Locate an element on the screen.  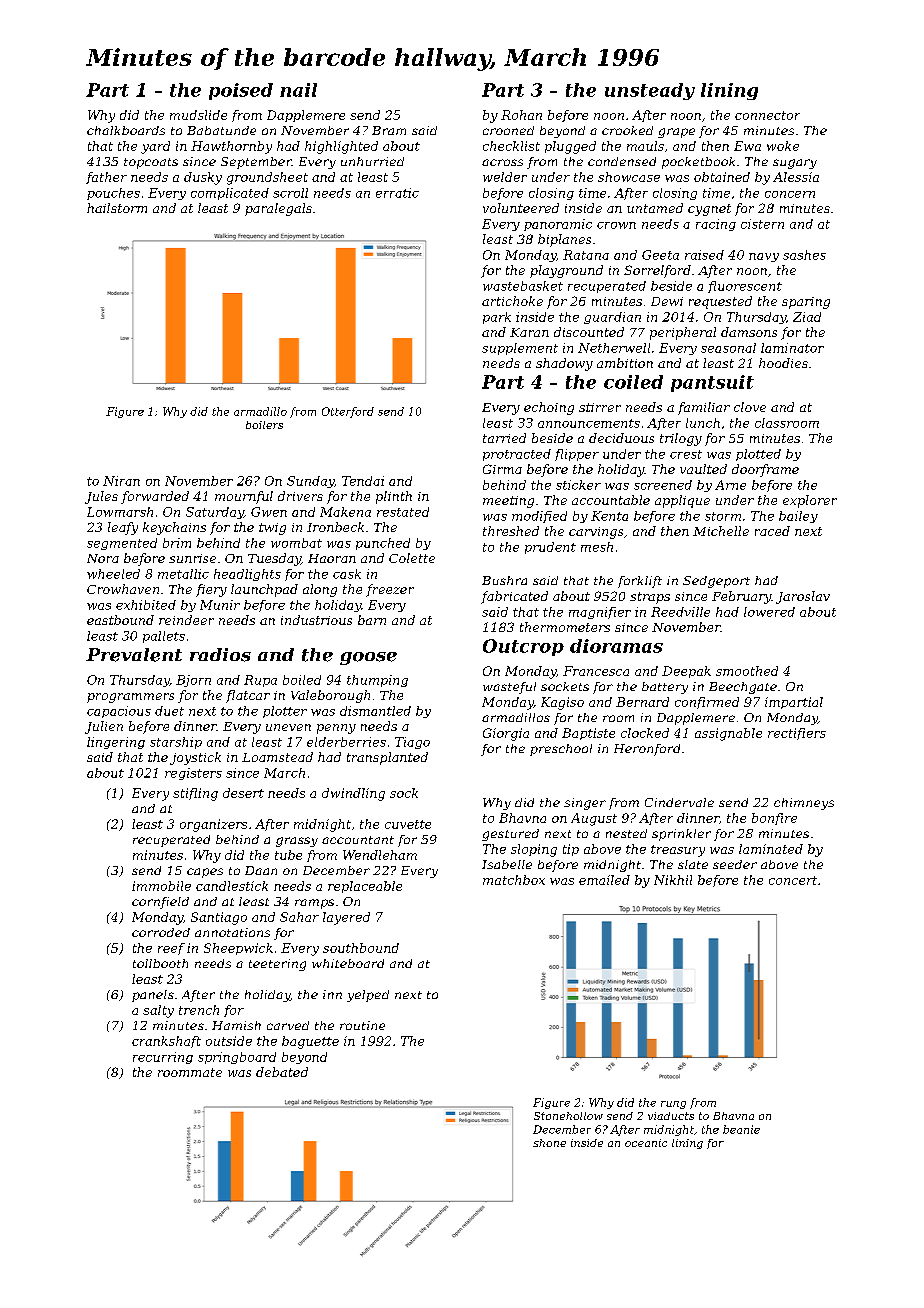
father is located at coordinates (106, 178).
